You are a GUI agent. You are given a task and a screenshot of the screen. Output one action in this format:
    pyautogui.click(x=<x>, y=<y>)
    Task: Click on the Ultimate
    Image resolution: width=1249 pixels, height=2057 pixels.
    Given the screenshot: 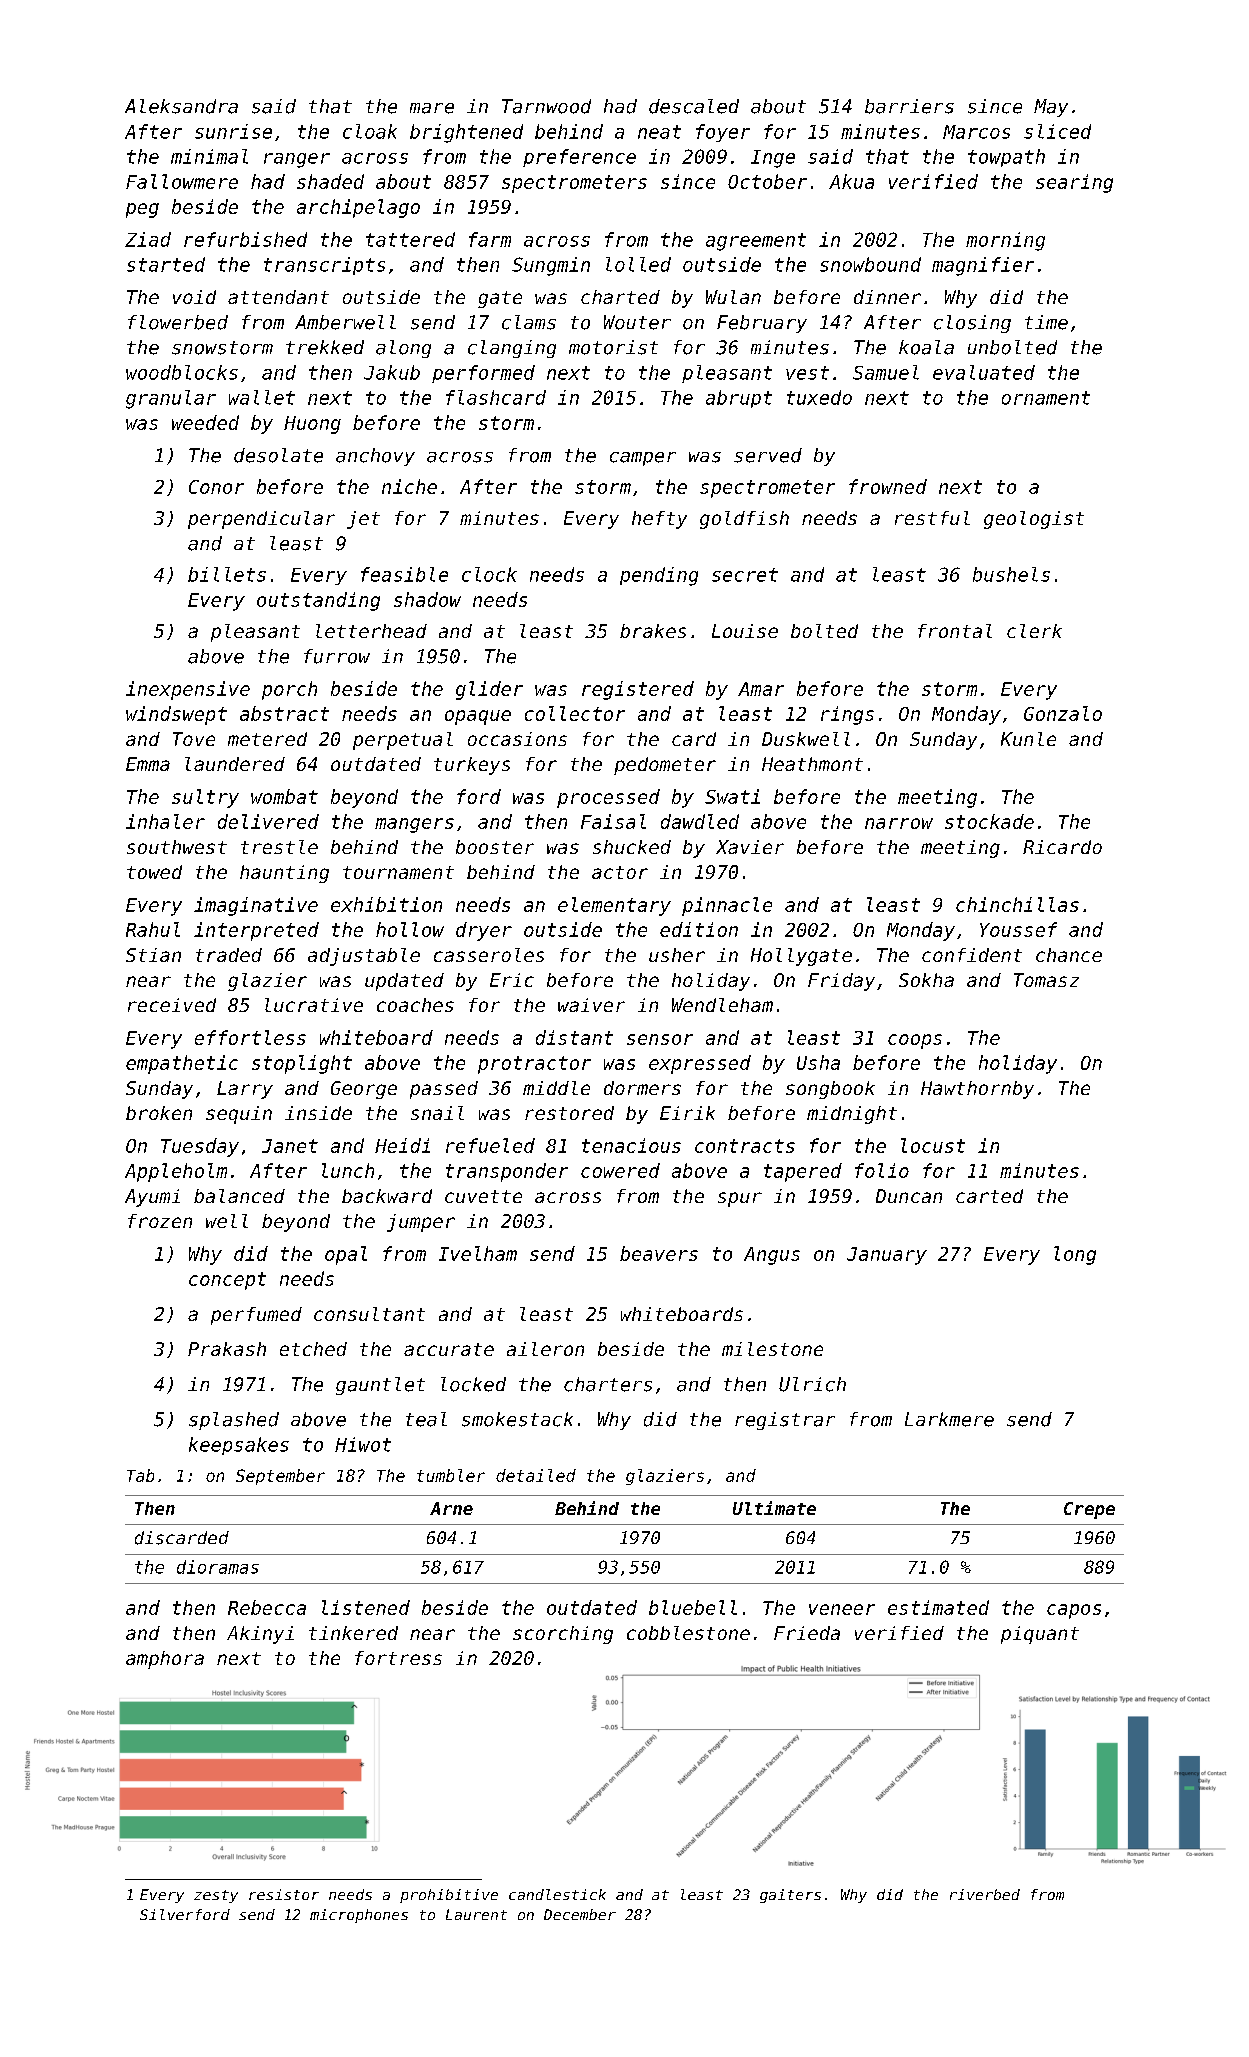 What is the action you would take?
    pyautogui.click(x=774, y=1508)
